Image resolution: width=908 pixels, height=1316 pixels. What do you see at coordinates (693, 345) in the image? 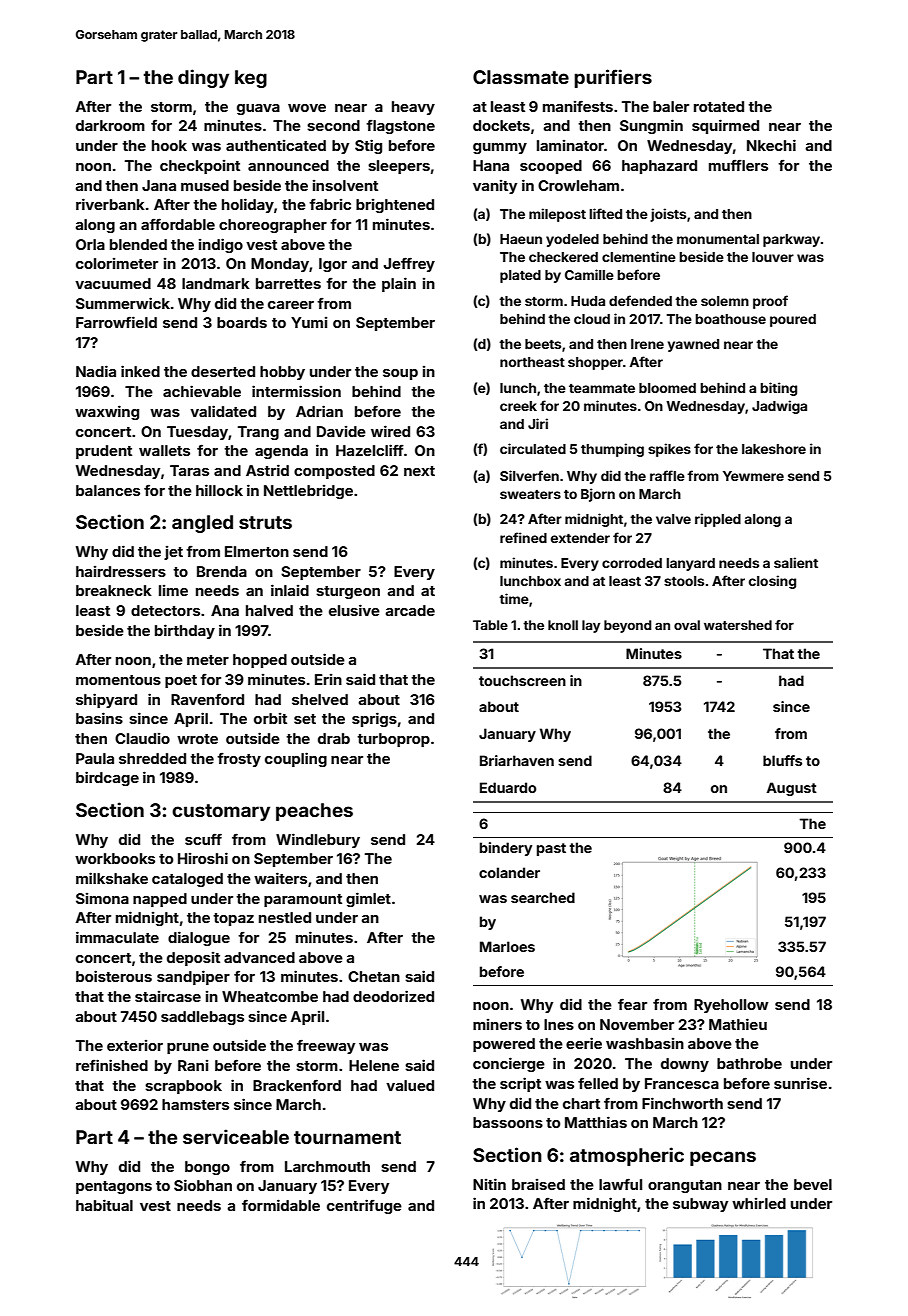
I see `yawned` at bounding box center [693, 345].
